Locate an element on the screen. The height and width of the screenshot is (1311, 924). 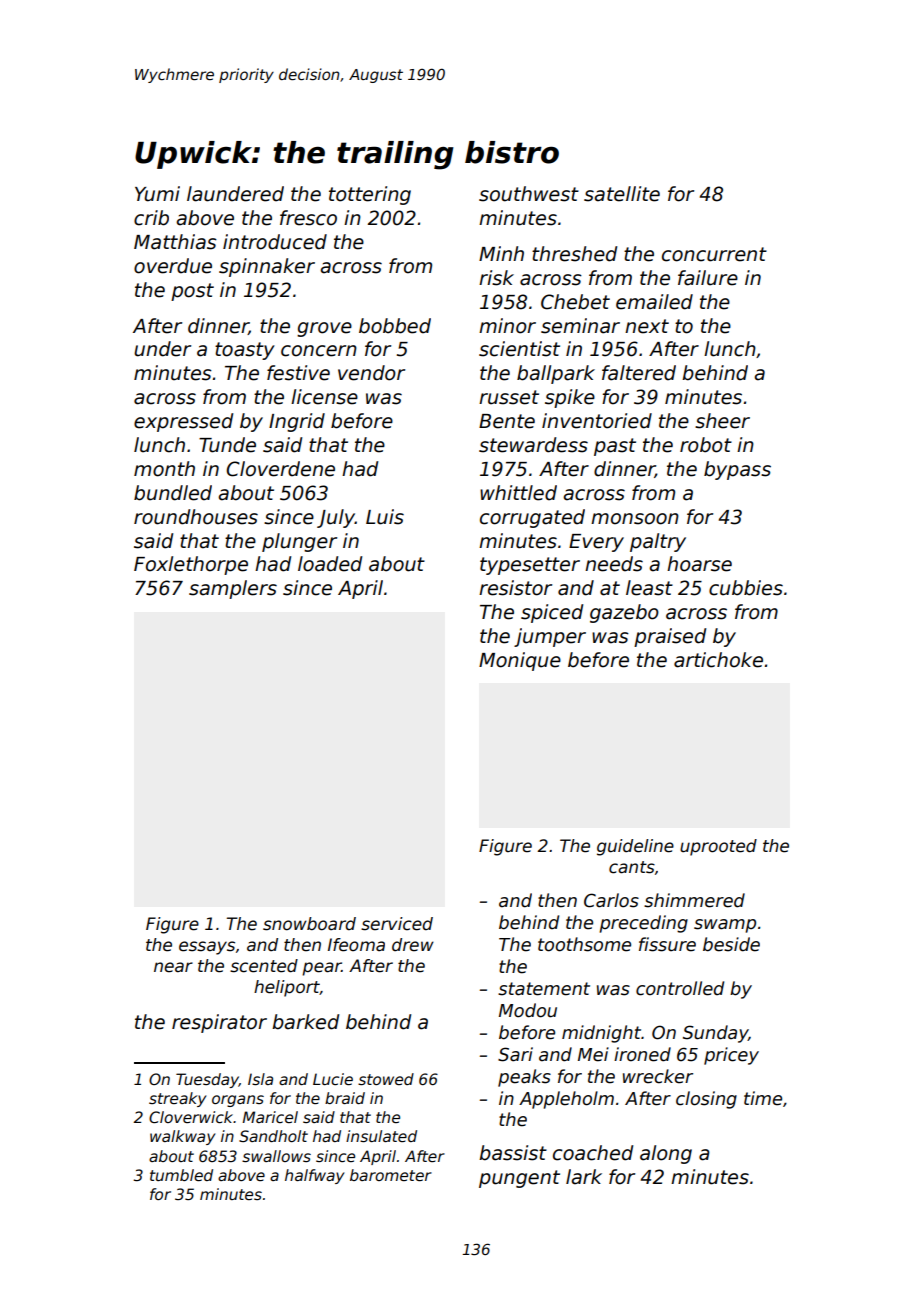
cubbies is located at coordinates (746, 588).
